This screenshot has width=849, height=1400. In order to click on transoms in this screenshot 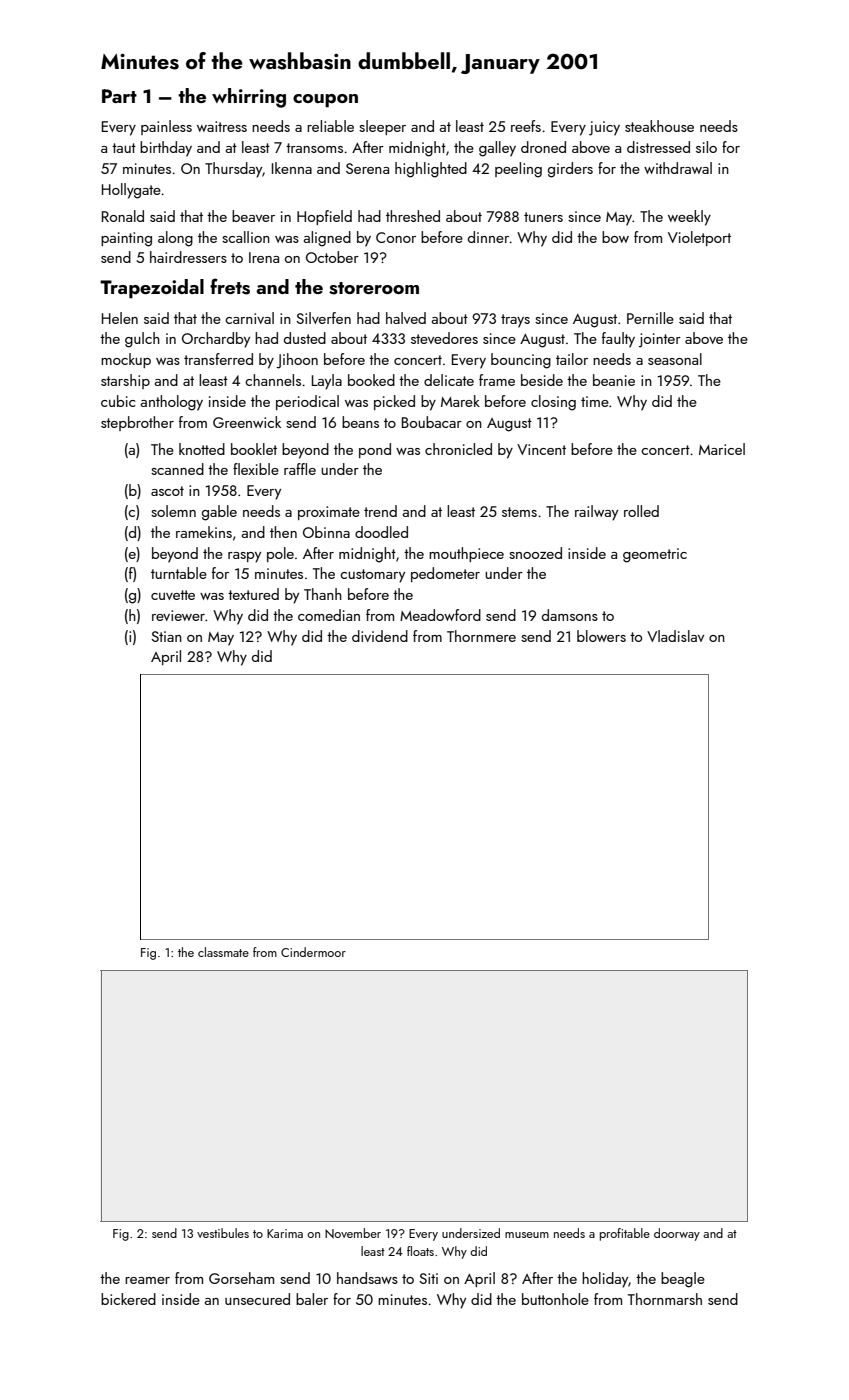, I will do `click(314, 148)`.
